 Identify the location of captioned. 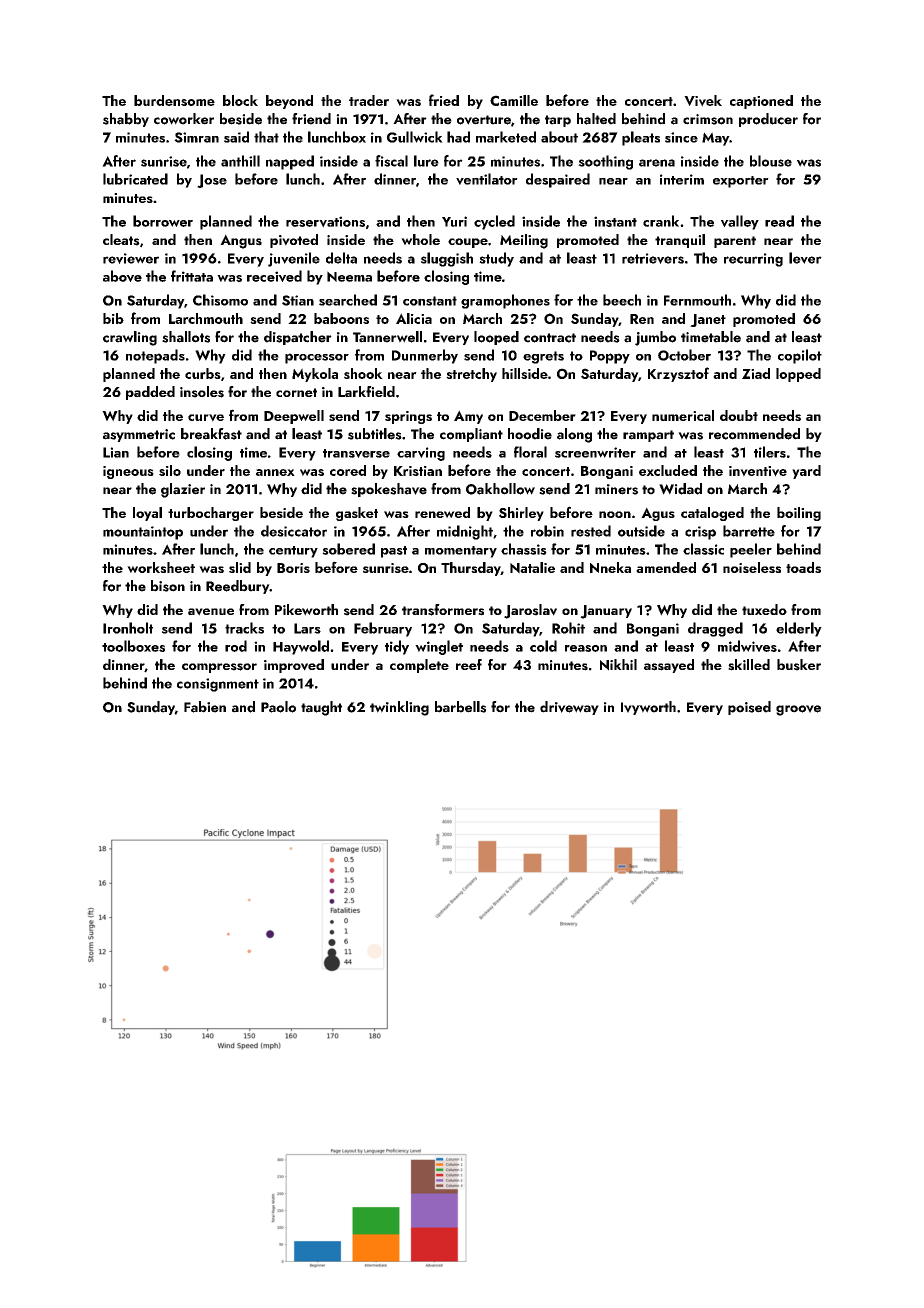
(761, 102).
